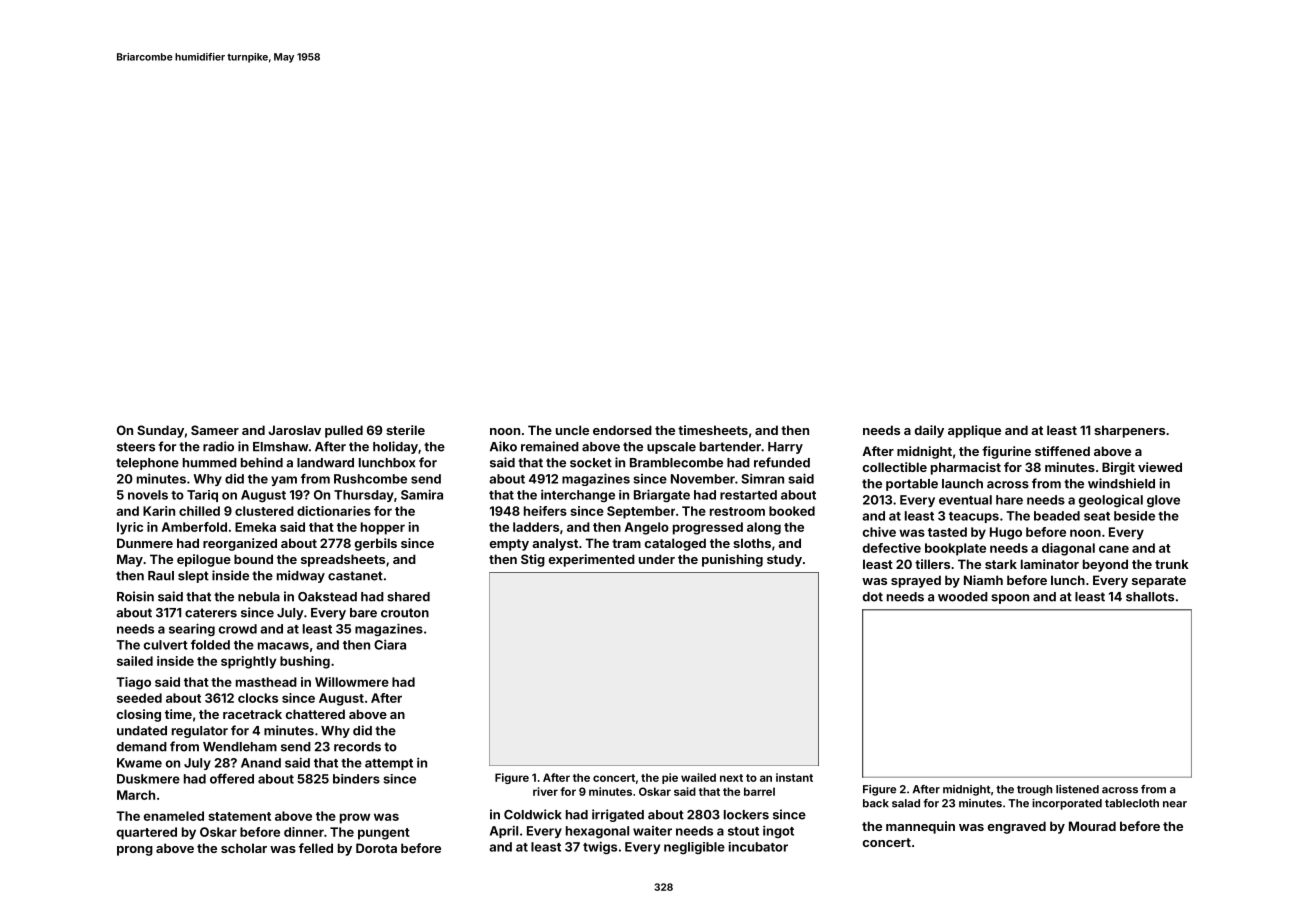  I want to click on pie, so click(670, 778).
